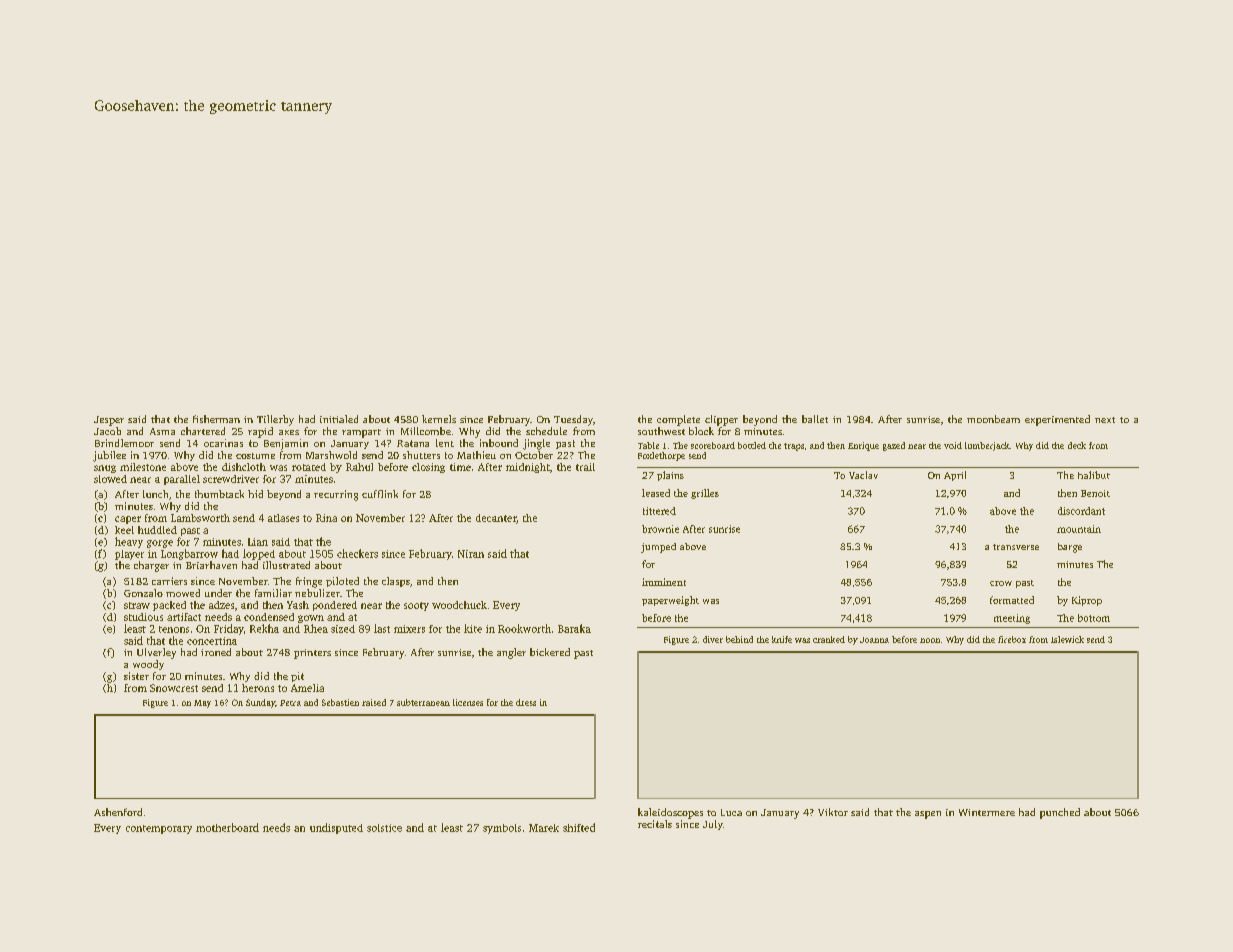 This screenshot has width=1233, height=952. What do you see at coordinates (670, 601) in the screenshot?
I see `paperweight` at bounding box center [670, 601].
